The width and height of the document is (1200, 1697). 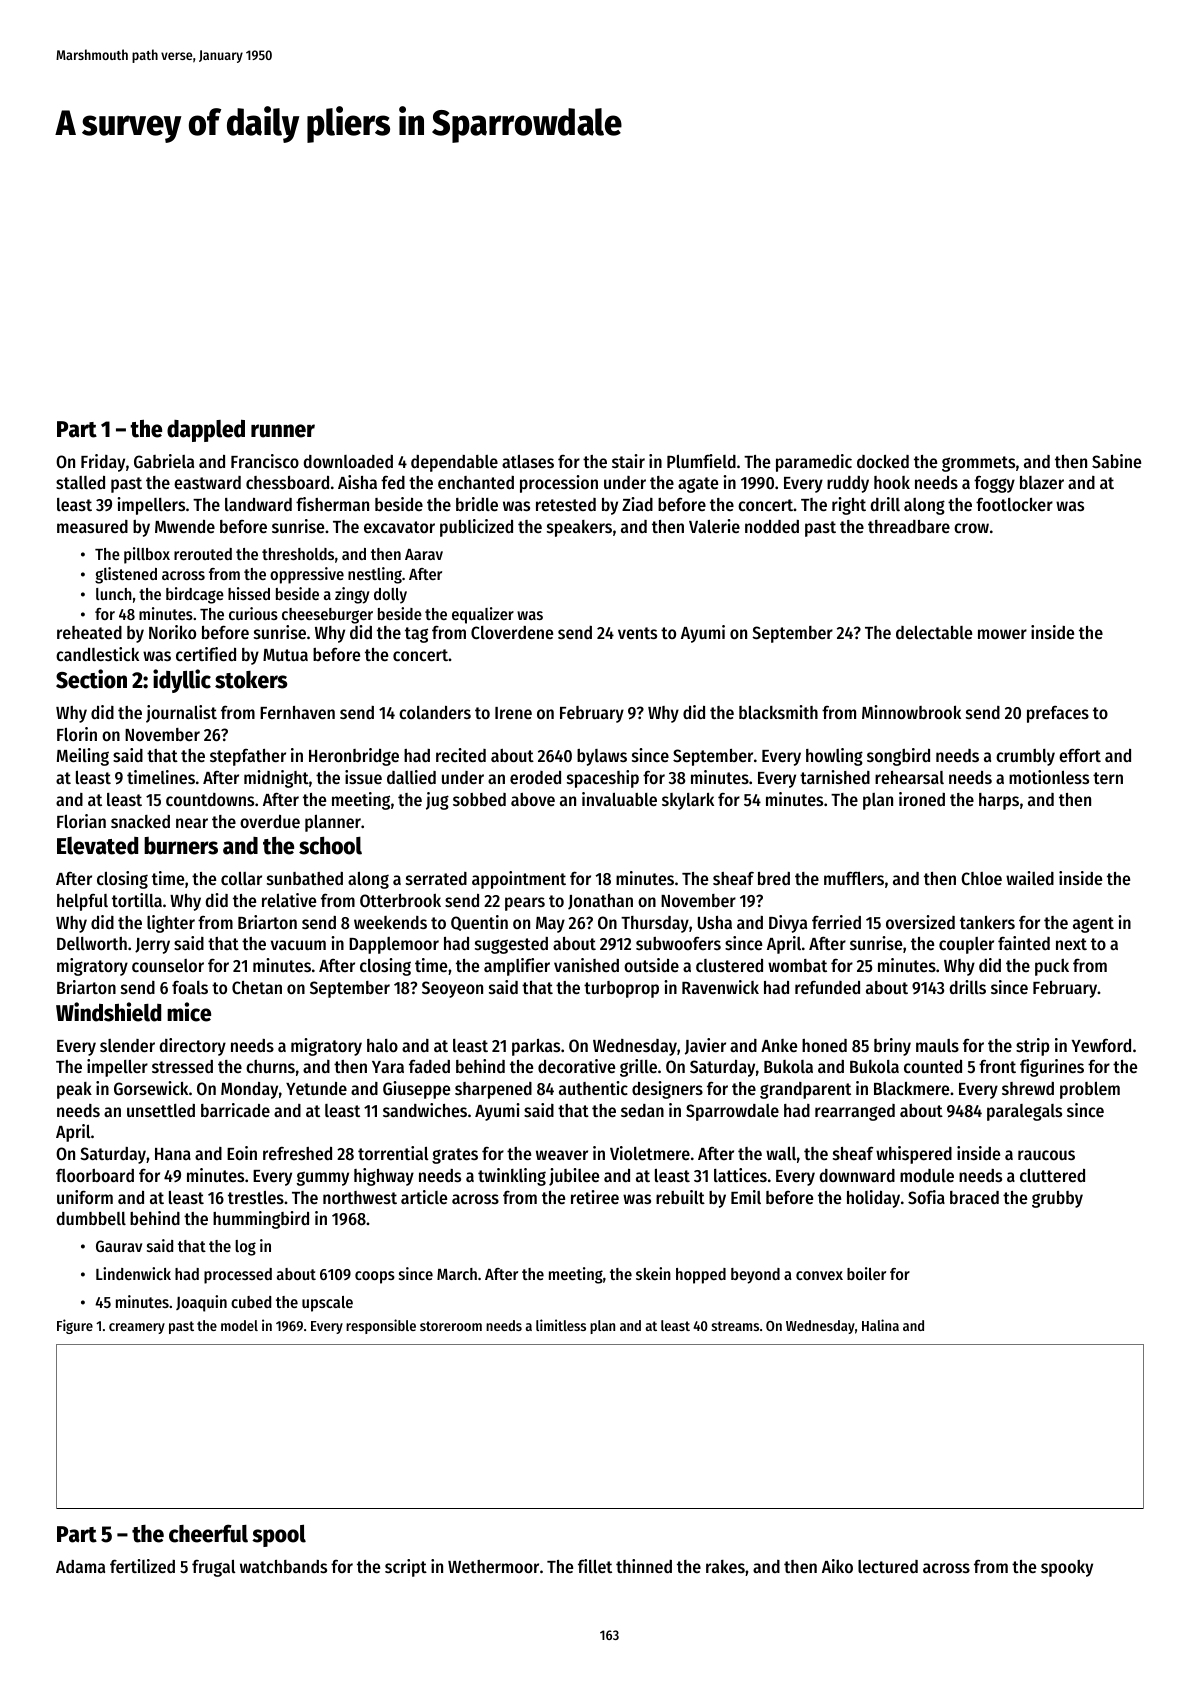 I want to click on Halina, so click(x=880, y=1325).
